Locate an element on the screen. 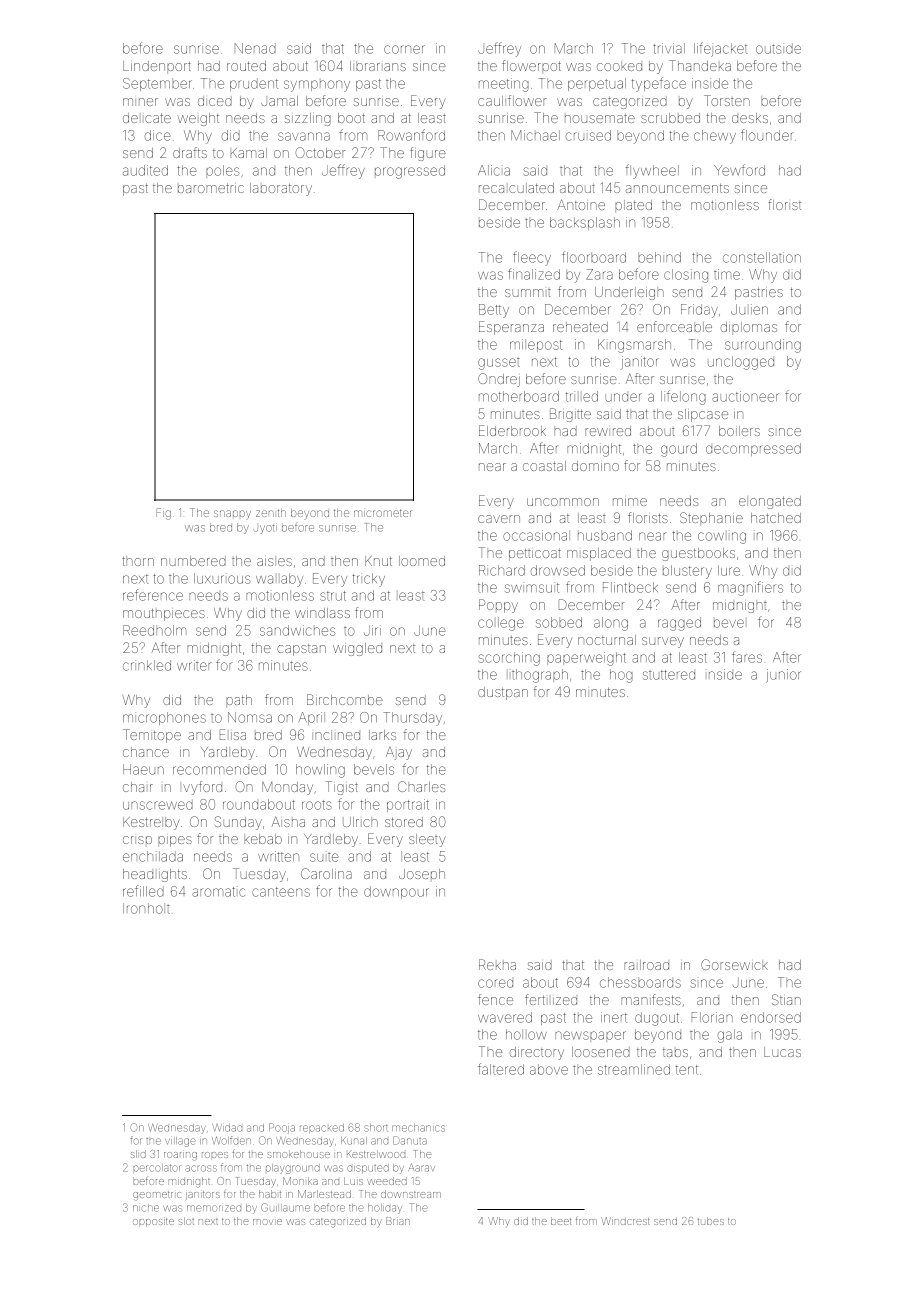 The image size is (924, 1308). corner is located at coordinates (404, 49).
